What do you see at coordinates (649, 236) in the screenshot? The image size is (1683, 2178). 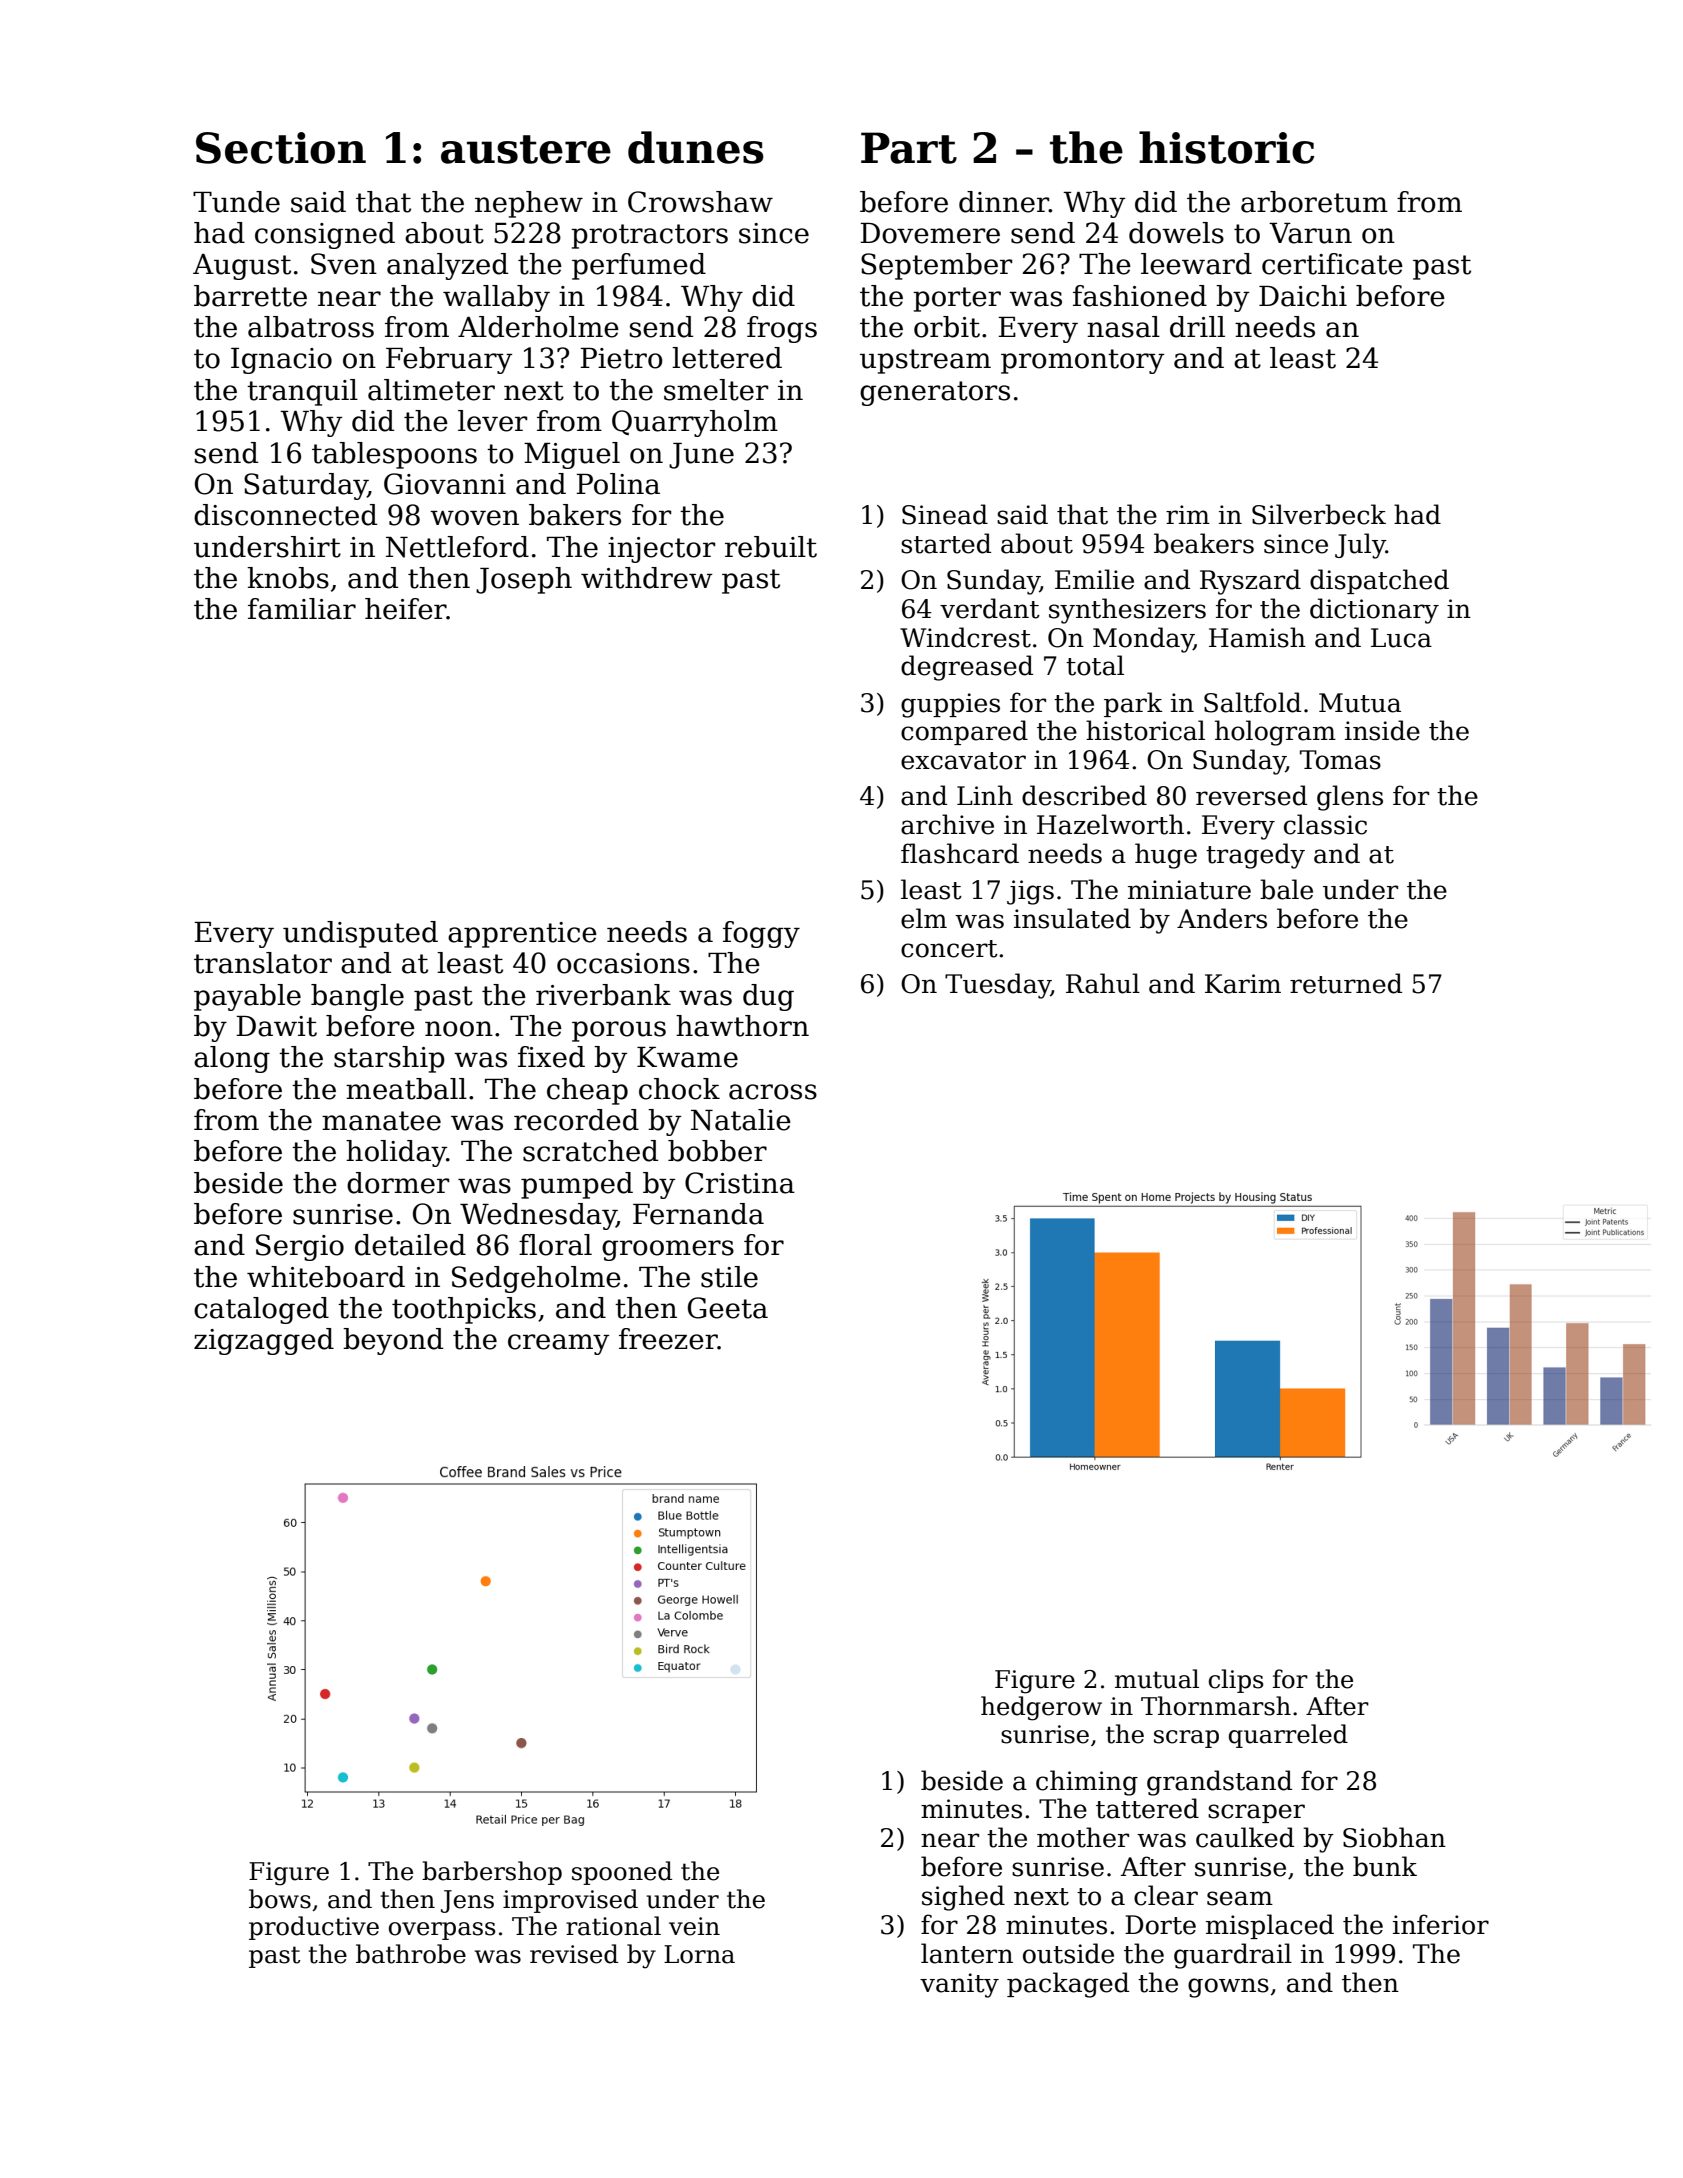 I see `protractors` at bounding box center [649, 236].
